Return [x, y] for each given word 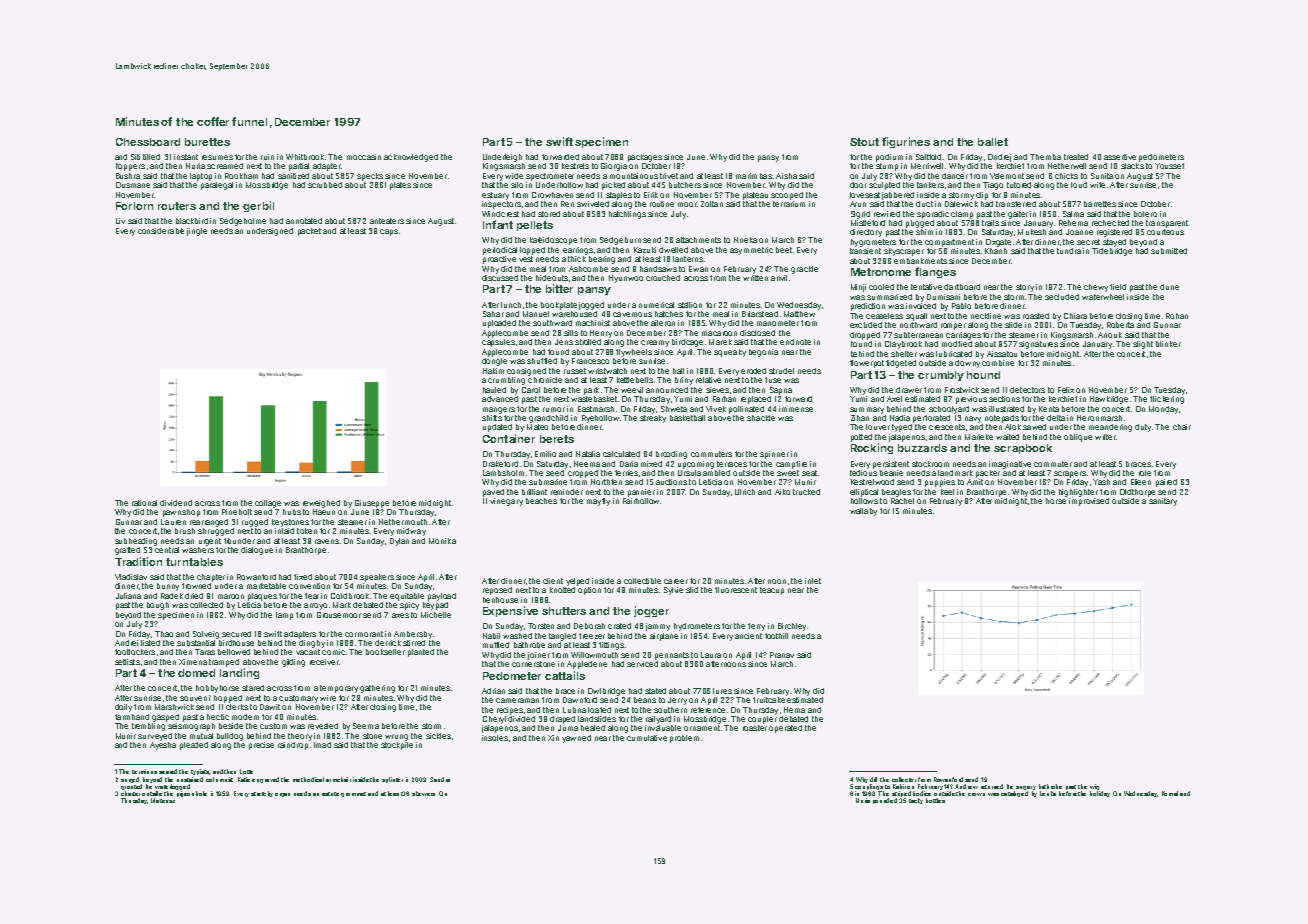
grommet [353, 794]
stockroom [930, 464]
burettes [207, 142]
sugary [1026, 788]
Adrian [493, 691]
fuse [773, 380]
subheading [136, 542]
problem [684, 739]
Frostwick [962, 390]
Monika [442, 541]
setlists [127, 662]
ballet [993, 142]
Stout [864, 142]
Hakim [493, 371]
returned [992, 786]
